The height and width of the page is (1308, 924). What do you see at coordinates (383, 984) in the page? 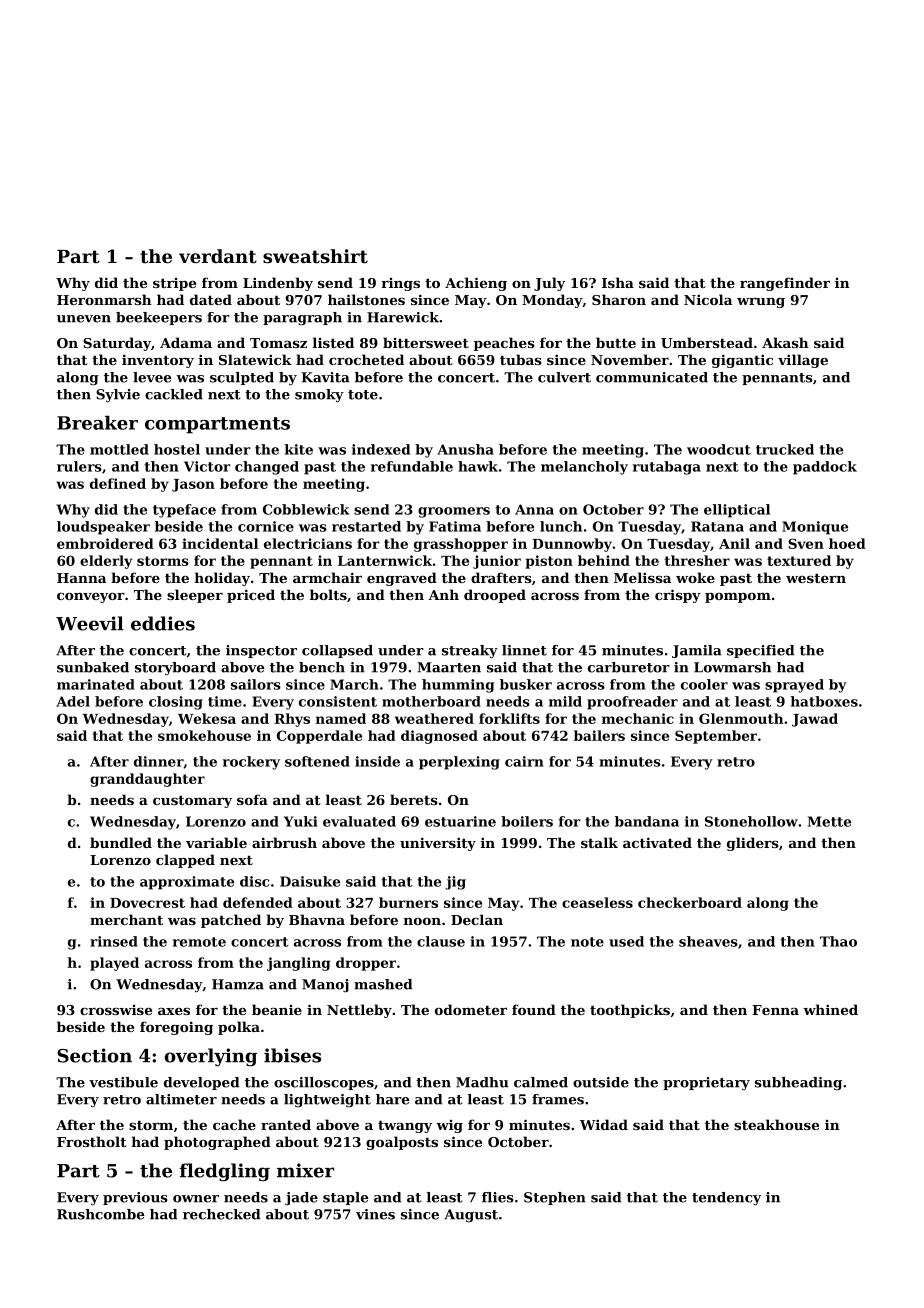
I see `mashed` at bounding box center [383, 984].
